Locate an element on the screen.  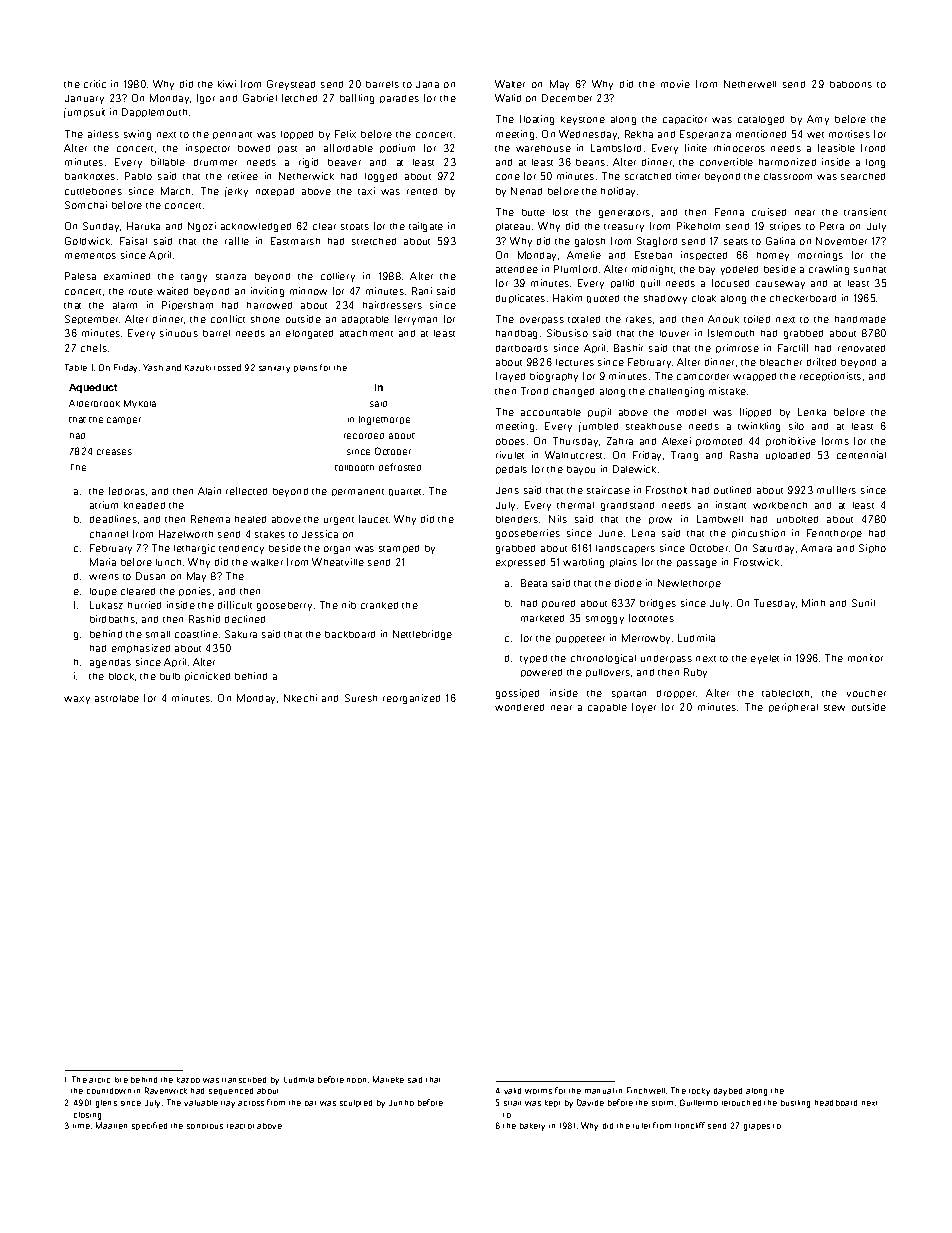
baboons is located at coordinates (851, 84).
